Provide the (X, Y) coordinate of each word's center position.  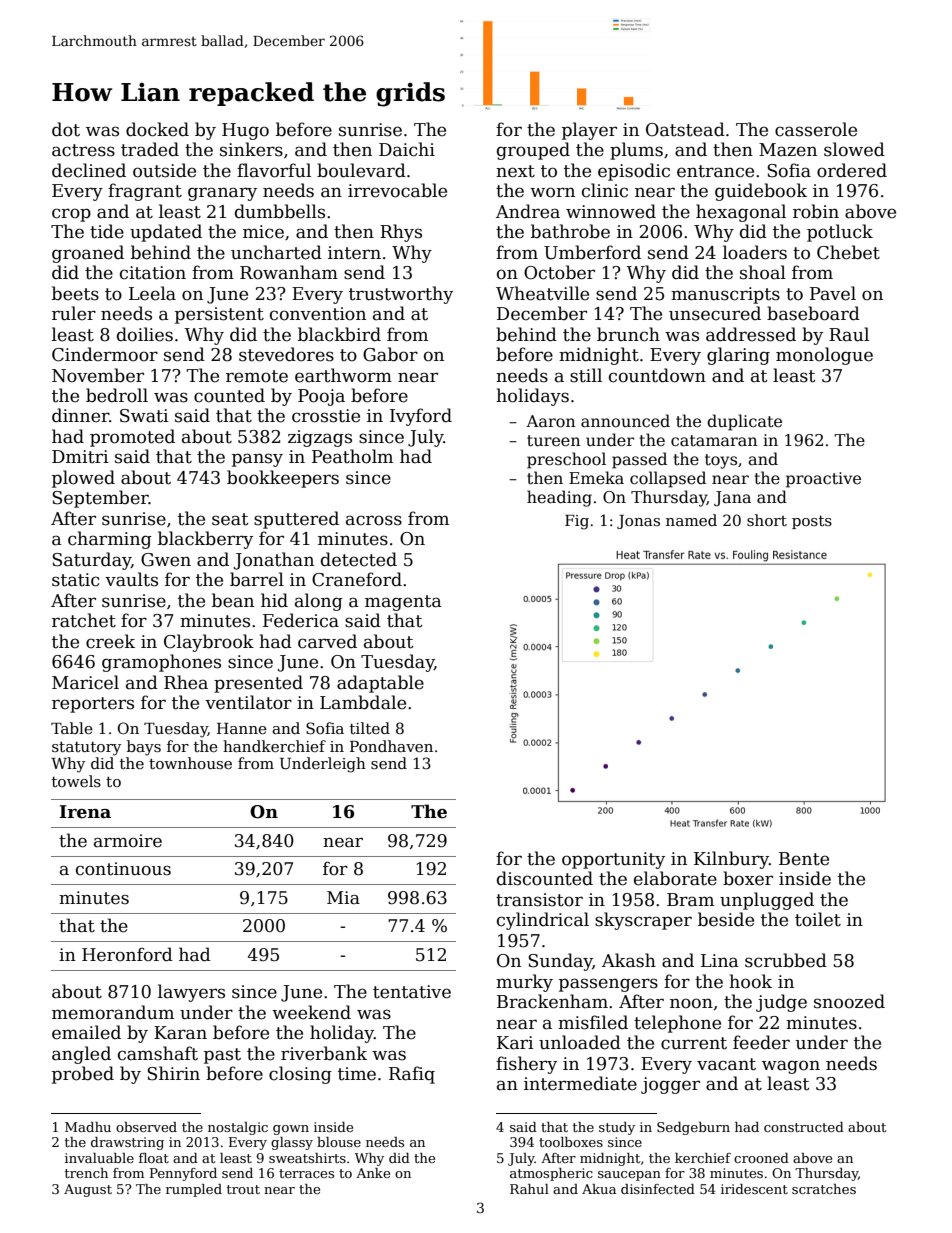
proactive (823, 480)
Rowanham (289, 272)
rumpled (194, 1190)
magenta (403, 603)
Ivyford (421, 417)
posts (812, 522)
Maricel (85, 682)
